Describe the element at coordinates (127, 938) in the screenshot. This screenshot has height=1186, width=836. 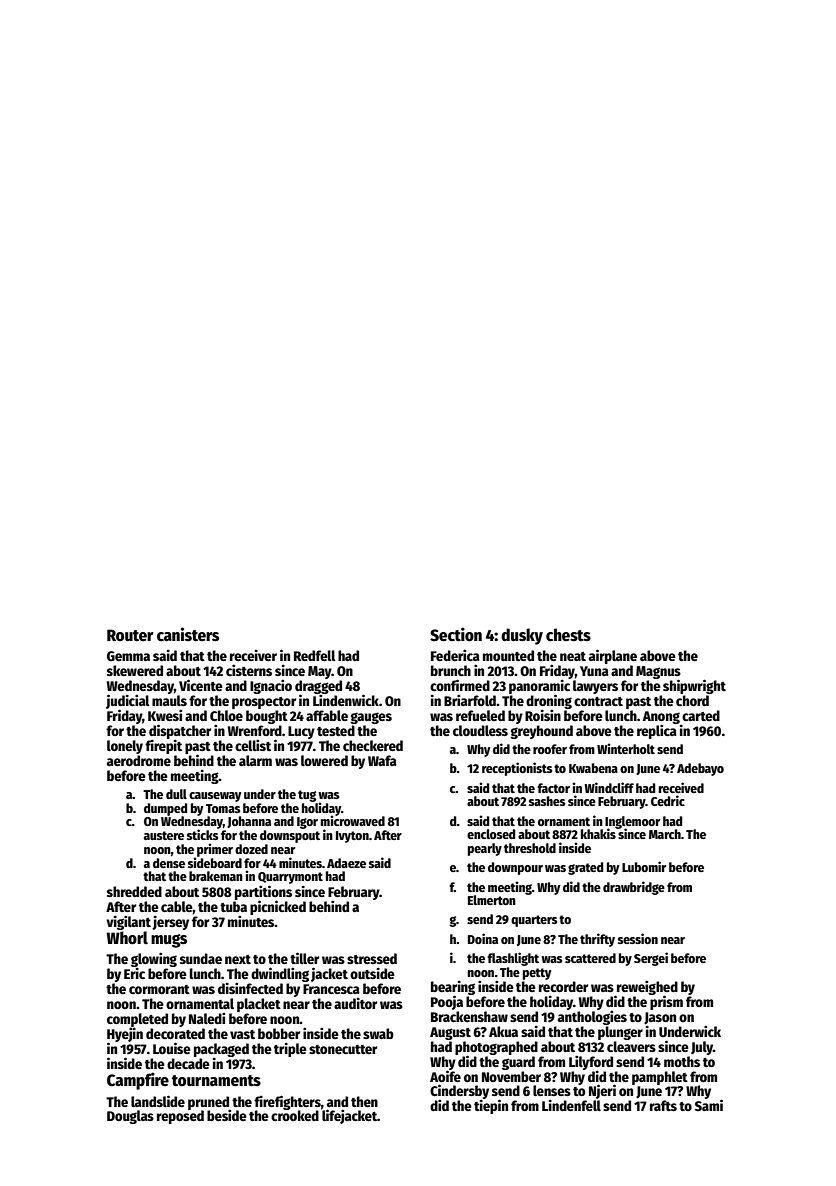
I see `Whorl` at that location.
